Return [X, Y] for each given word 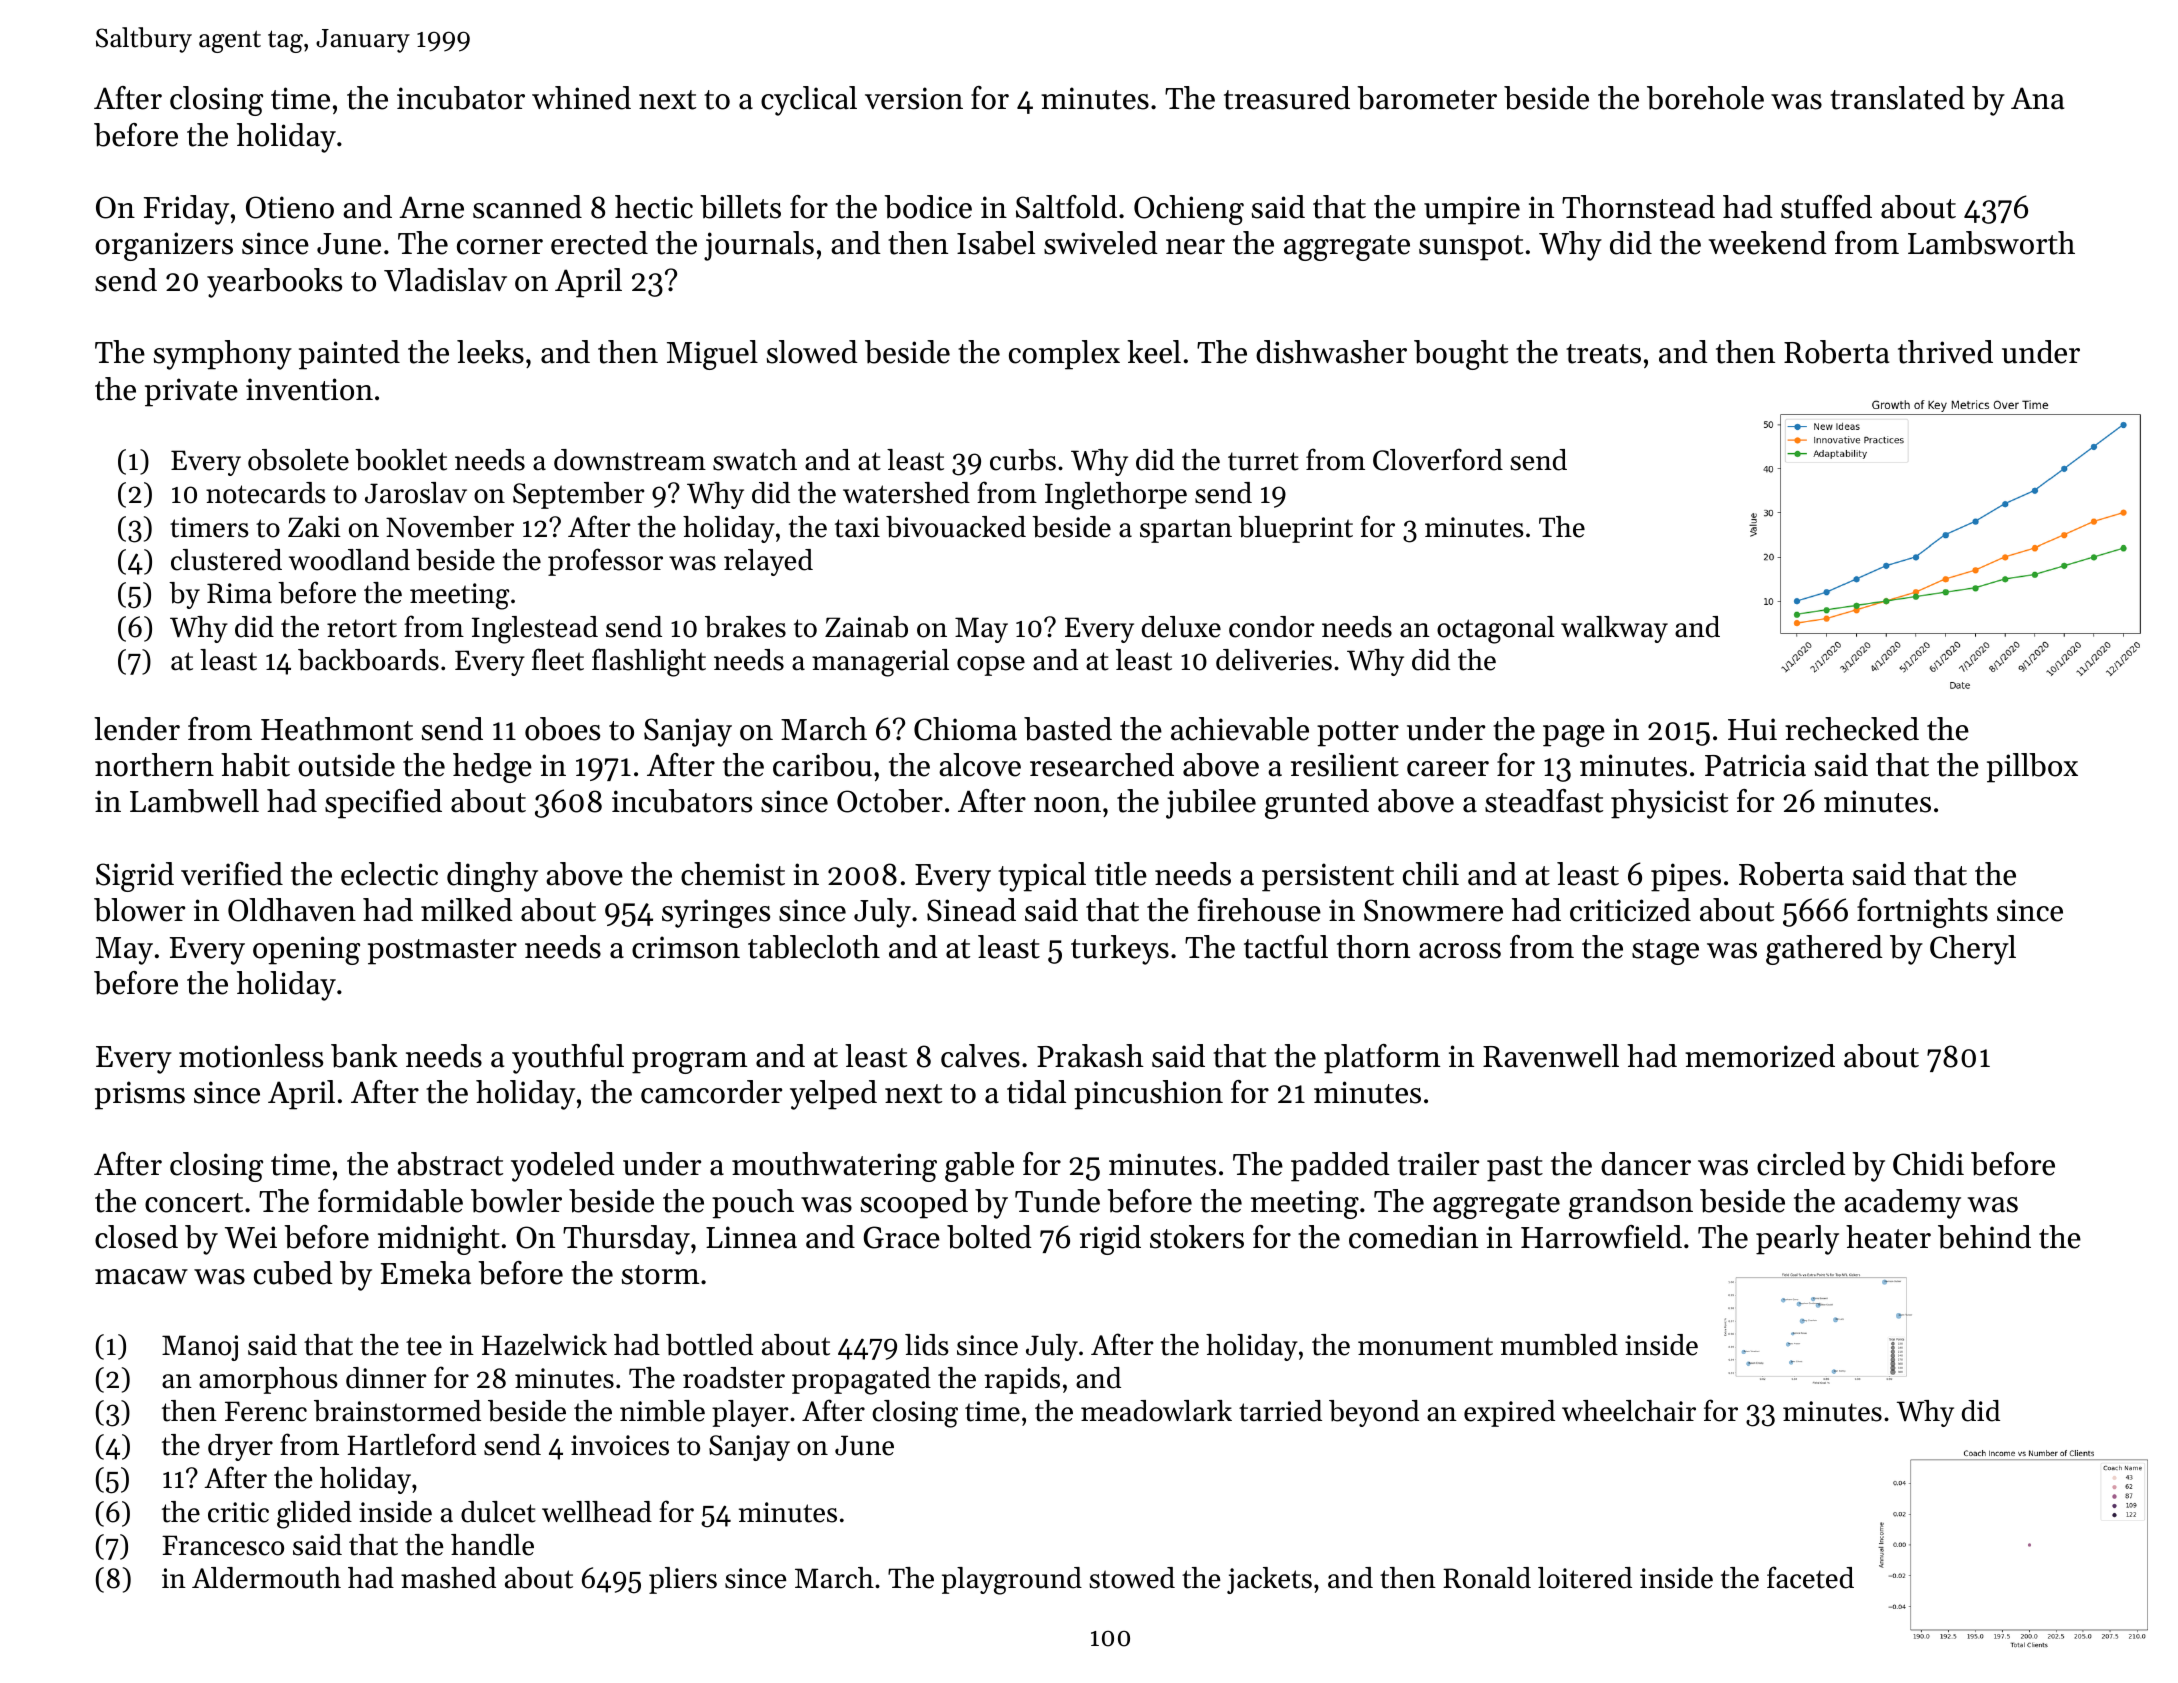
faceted [1810, 1577]
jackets [1269, 1580]
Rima [239, 593]
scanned [527, 207]
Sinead [971, 910]
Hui [1752, 729]
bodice [928, 207]
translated [1897, 98]
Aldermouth [266, 1578]
